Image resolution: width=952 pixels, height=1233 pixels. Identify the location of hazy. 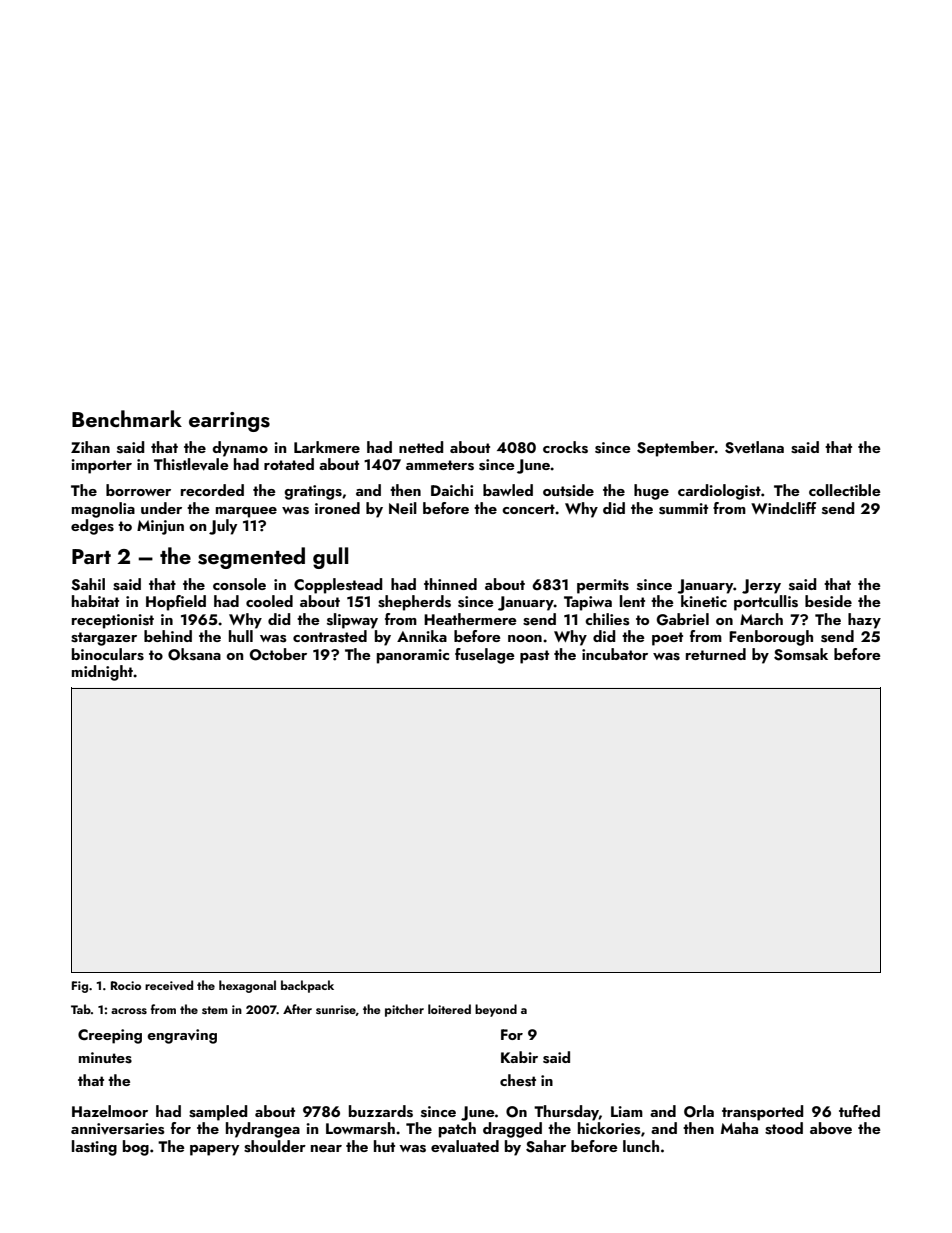
(864, 621).
